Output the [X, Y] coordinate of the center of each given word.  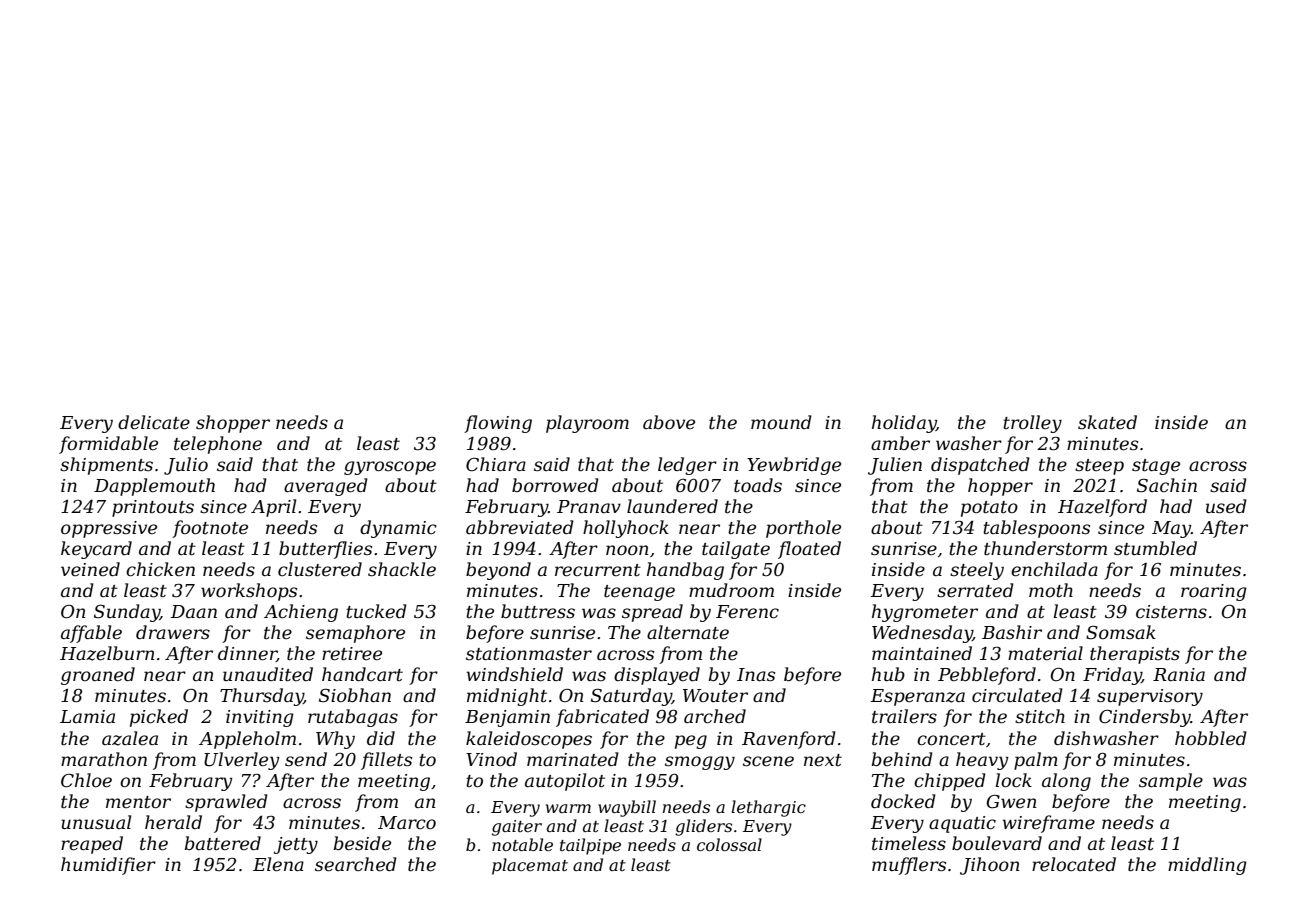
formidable [108, 445]
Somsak [1121, 632]
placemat [530, 866]
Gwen [1011, 802]
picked [159, 718]
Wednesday [922, 634]
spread [652, 613]
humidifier [108, 866]
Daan [193, 611]
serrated [975, 590]
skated [1107, 422]
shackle [402, 569]
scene [768, 761]
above [669, 422]
